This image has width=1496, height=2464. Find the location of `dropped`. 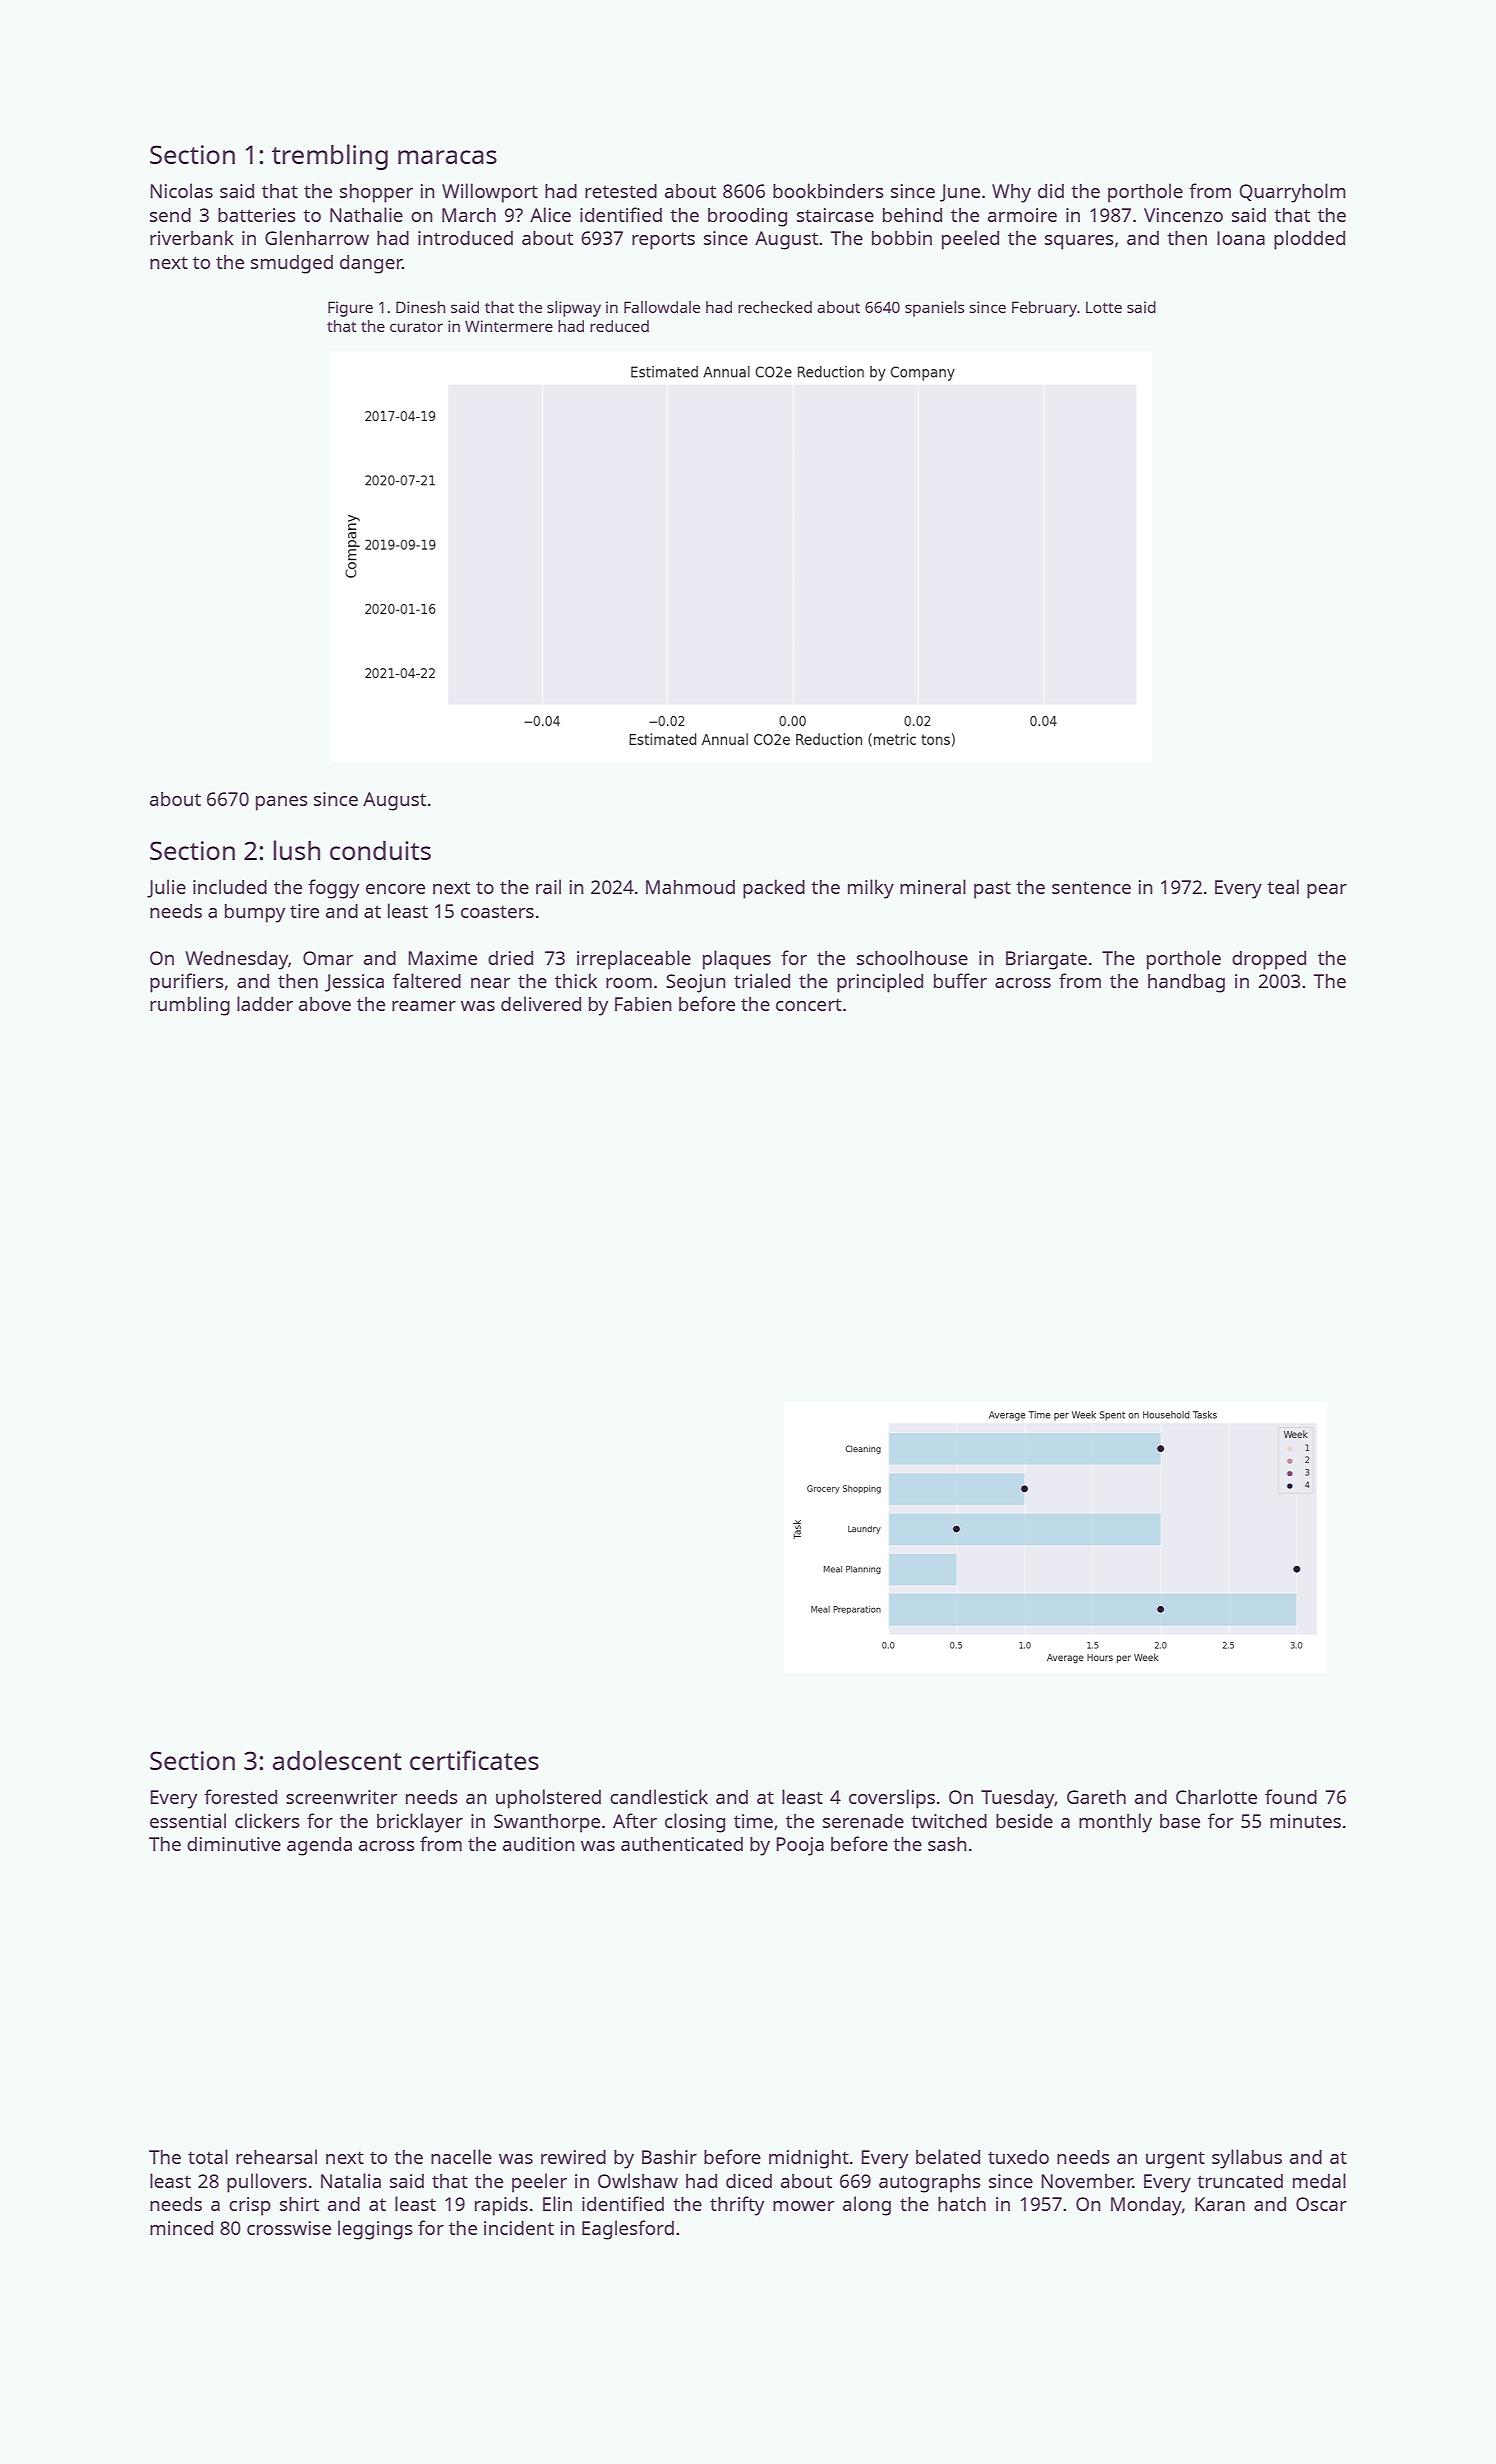

dropped is located at coordinates (1269, 960).
